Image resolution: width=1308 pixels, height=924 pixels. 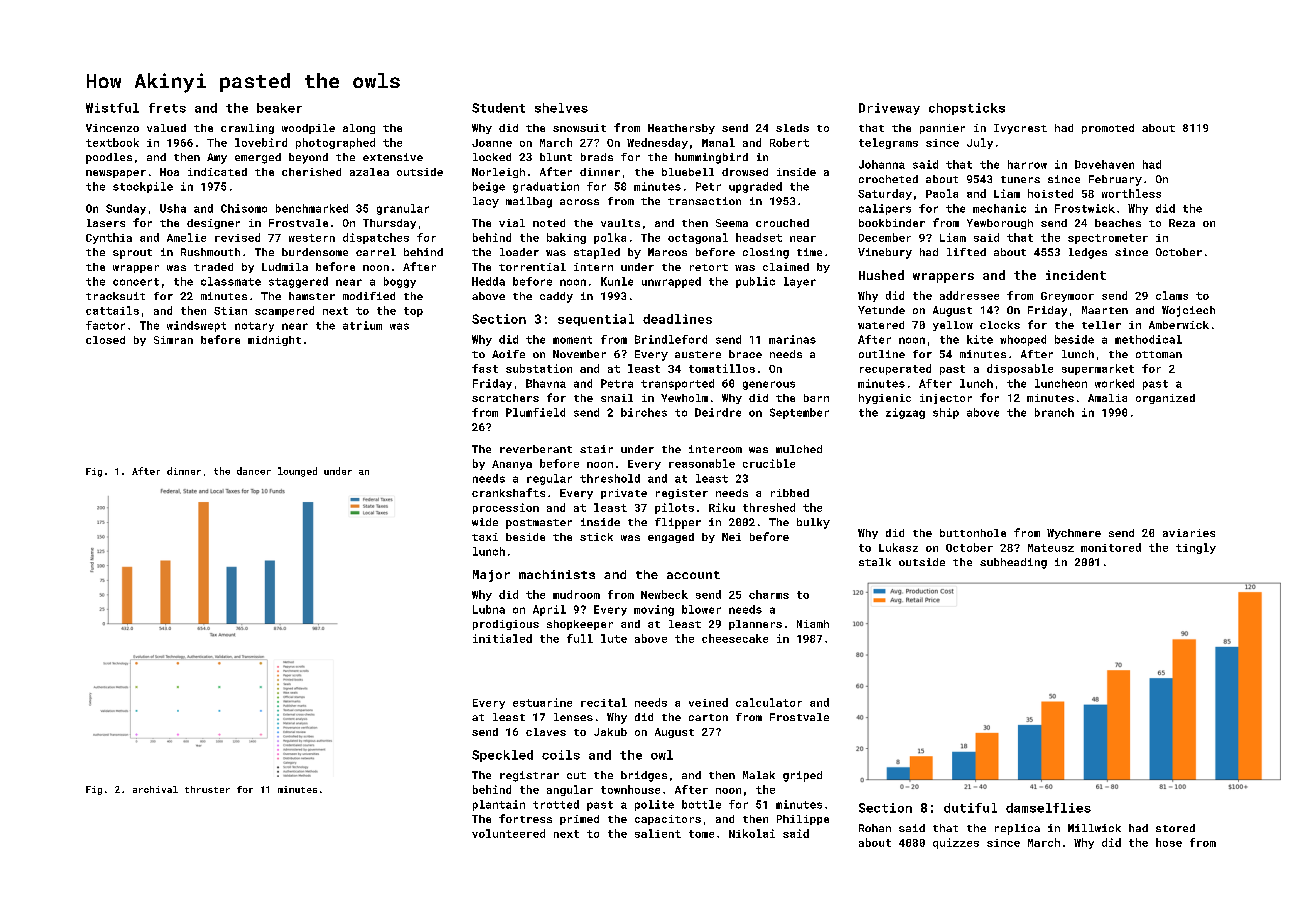 What do you see at coordinates (1074, 534) in the screenshot?
I see `Wychmere` at bounding box center [1074, 534].
